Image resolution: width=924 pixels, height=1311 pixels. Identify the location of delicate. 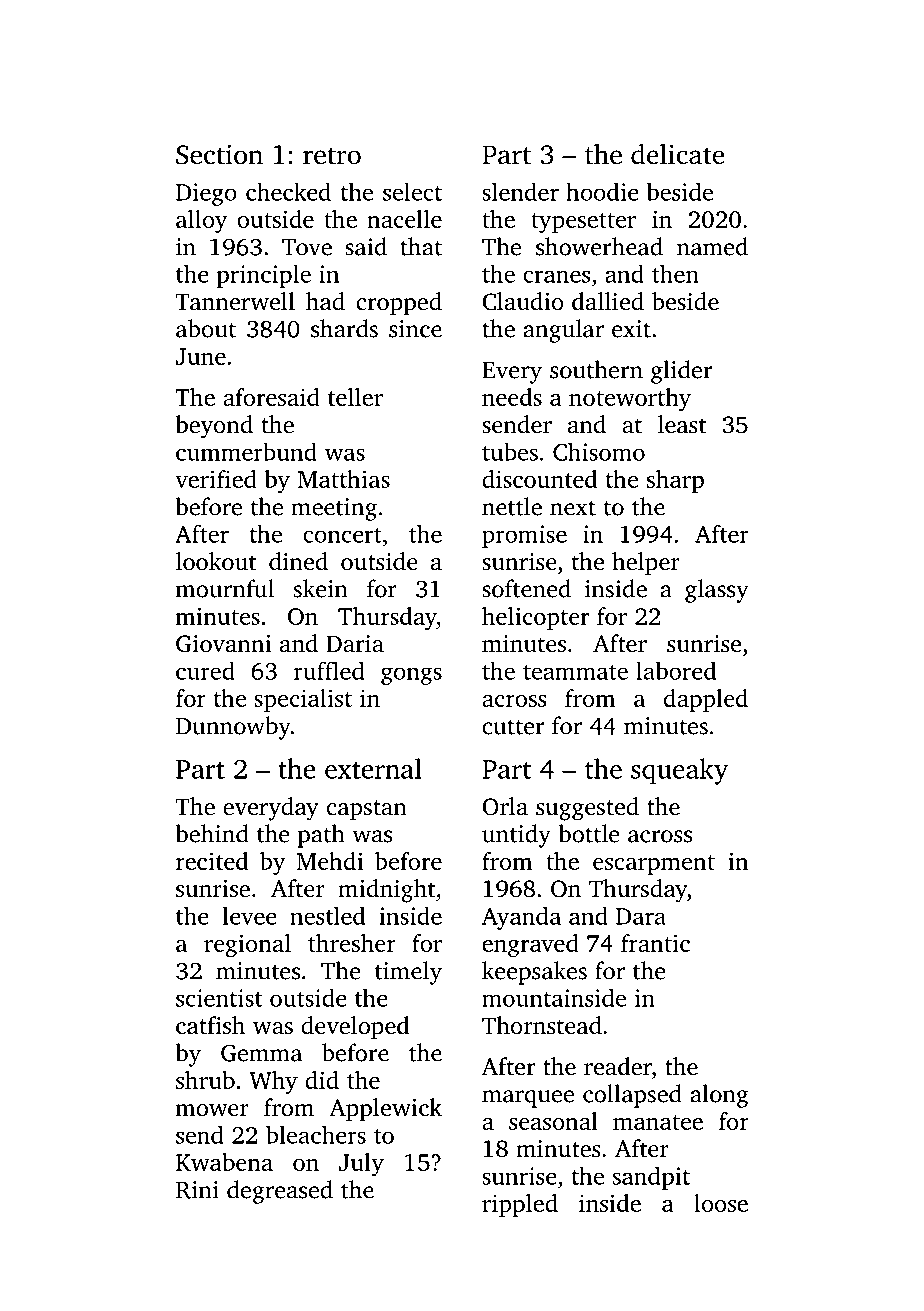
(677, 154).
